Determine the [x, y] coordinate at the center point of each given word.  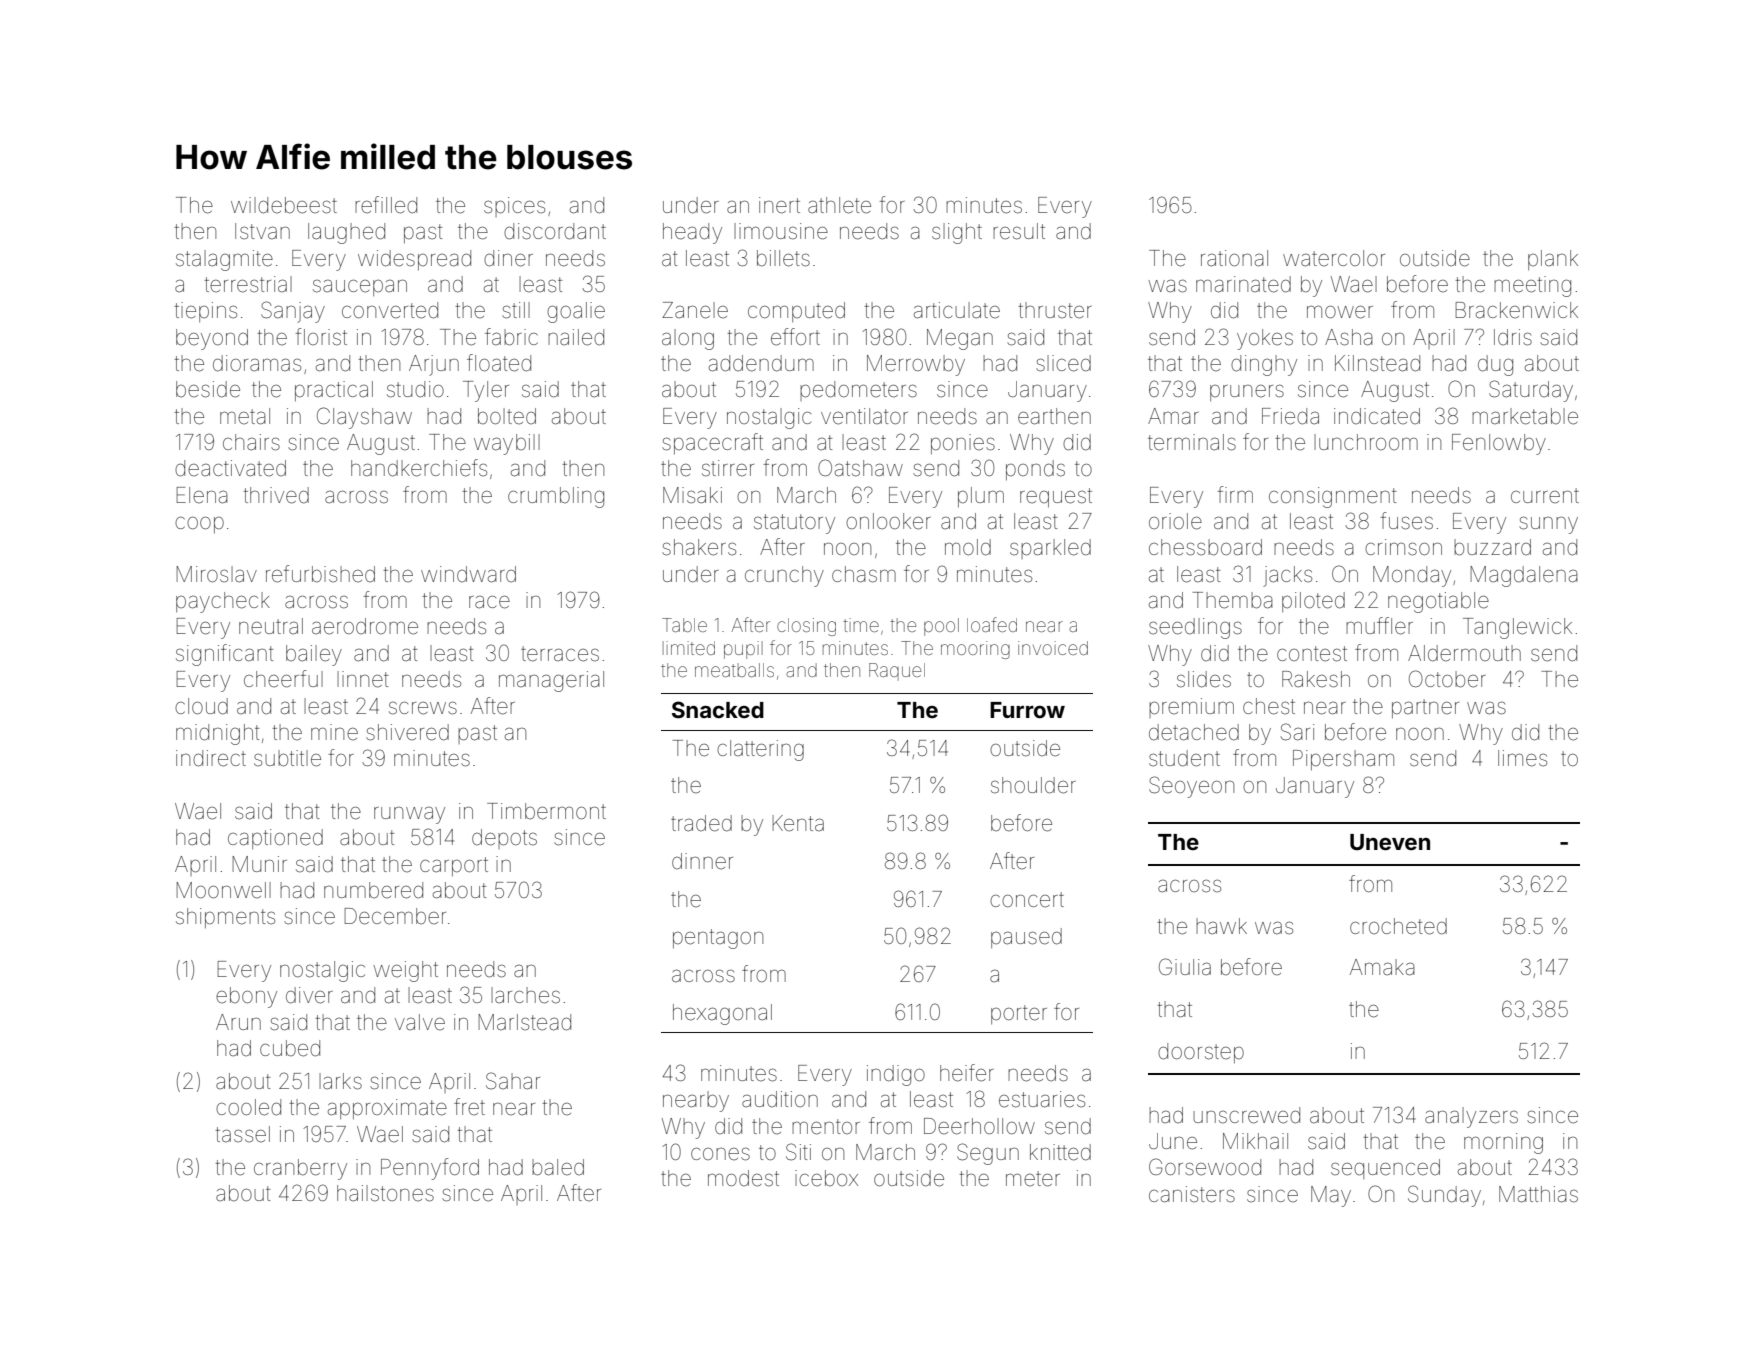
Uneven [1390, 842]
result [1019, 231]
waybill [507, 444]
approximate [387, 1109]
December [395, 916]
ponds [1035, 470]
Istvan [262, 231]
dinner [702, 861]
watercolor [1334, 258]
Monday [1412, 576]
